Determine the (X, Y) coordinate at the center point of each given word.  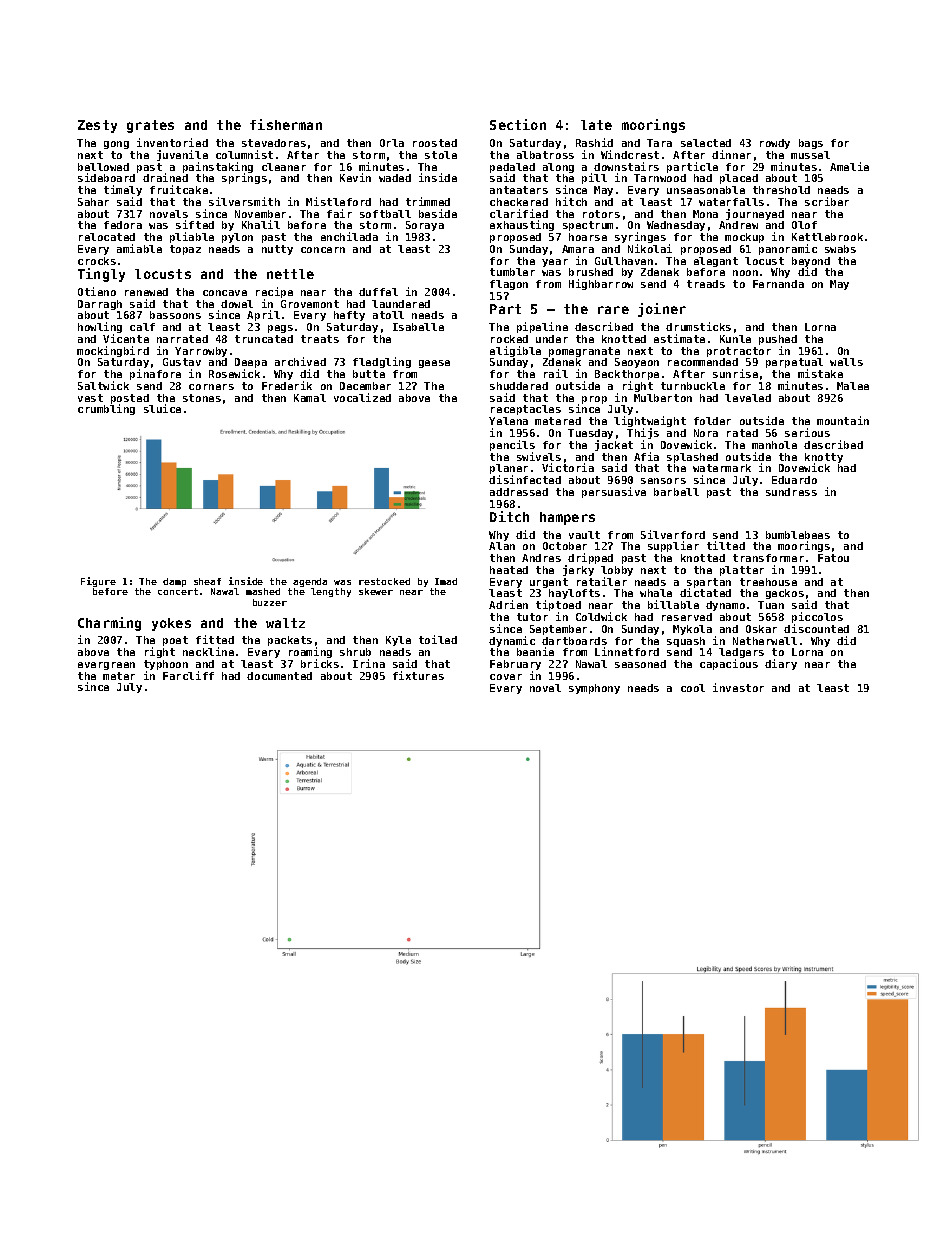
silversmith (244, 201)
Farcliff (188, 675)
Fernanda (778, 284)
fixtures (418, 675)
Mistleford (338, 201)
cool (693, 688)
